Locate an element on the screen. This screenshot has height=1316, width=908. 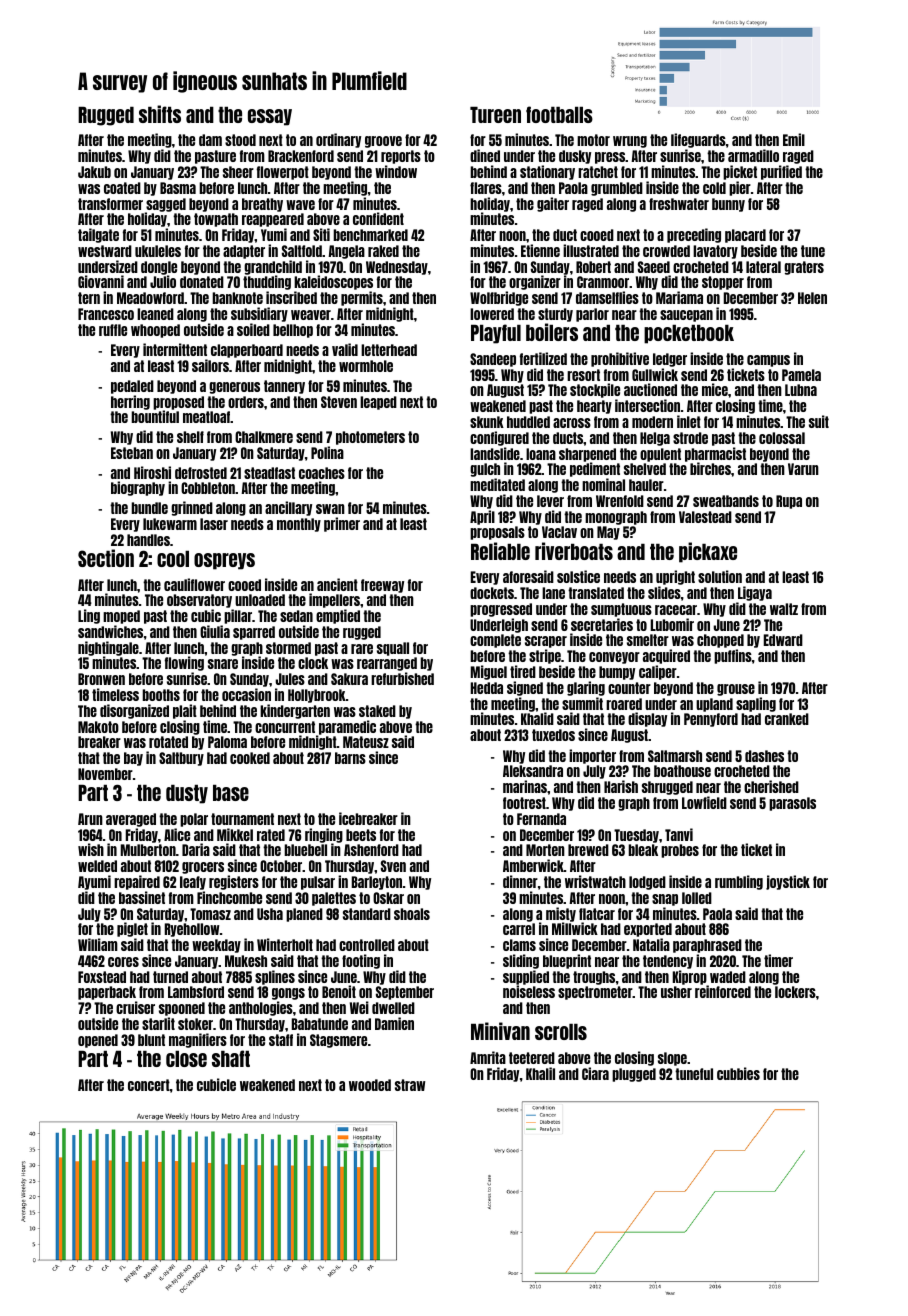
shifts is located at coordinates (160, 114).
